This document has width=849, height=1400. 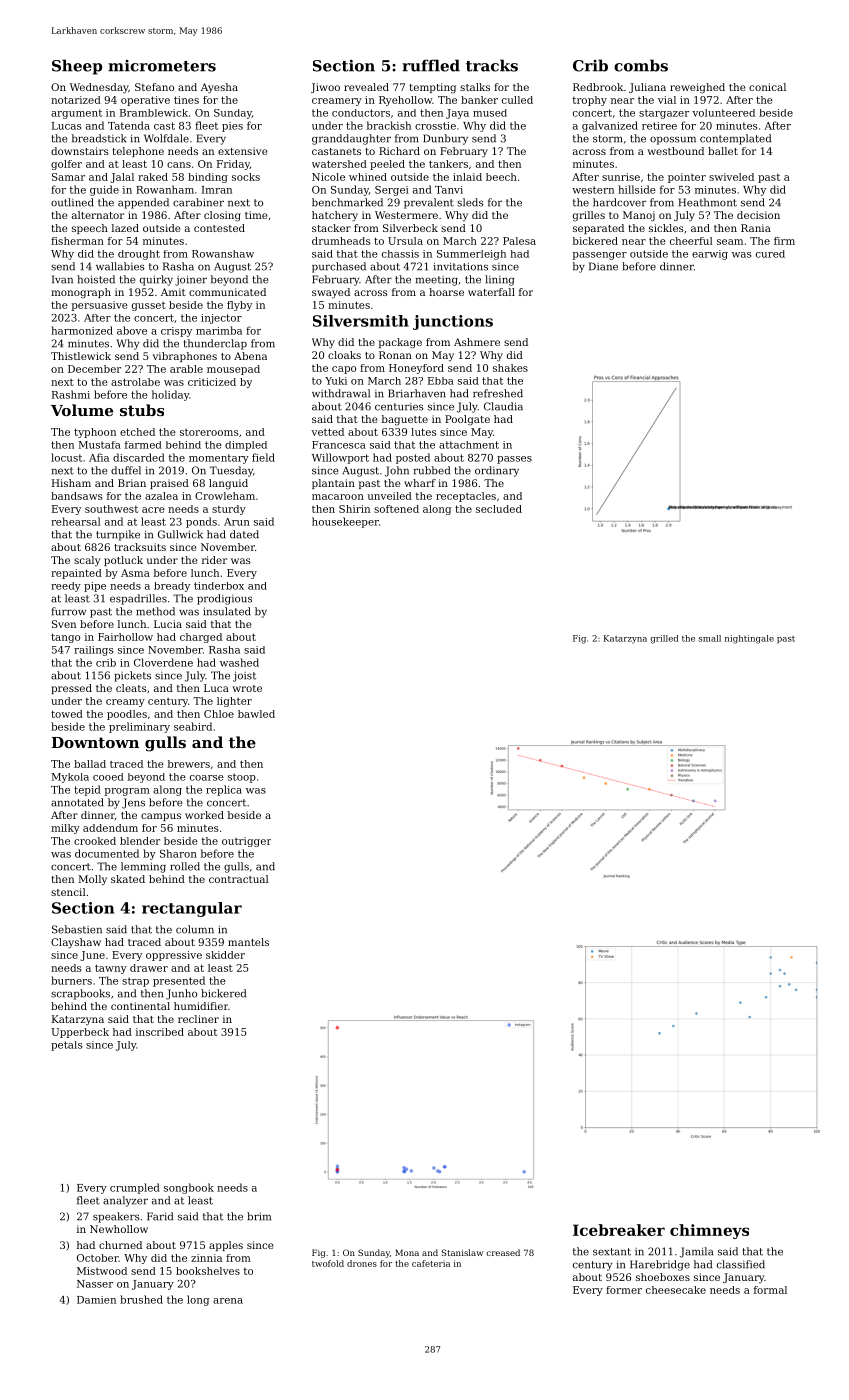 I want to click on Diane, so click(x=603, y=266).
